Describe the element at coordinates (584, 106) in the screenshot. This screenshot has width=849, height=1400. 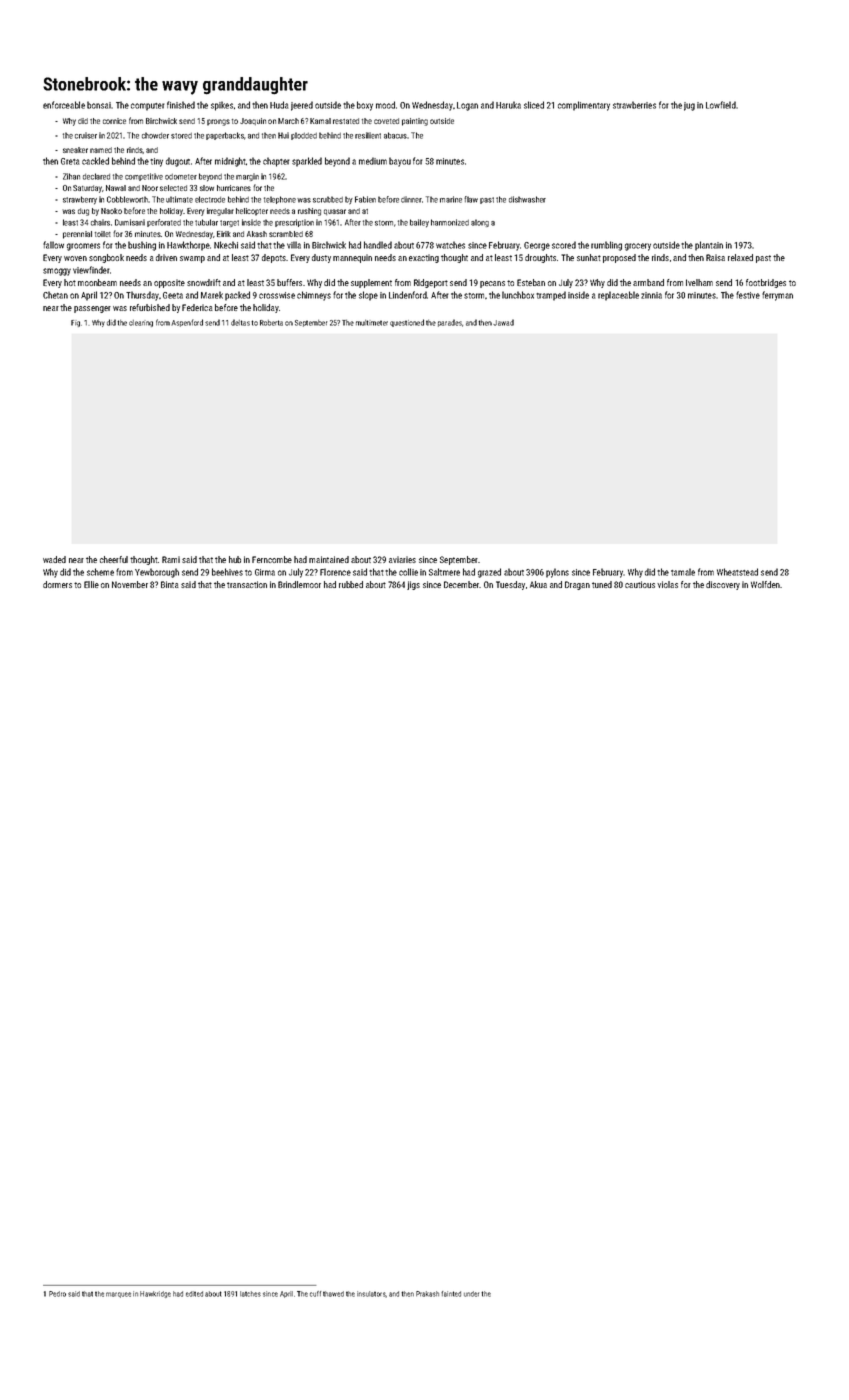
I see `complimentary` at that location.
